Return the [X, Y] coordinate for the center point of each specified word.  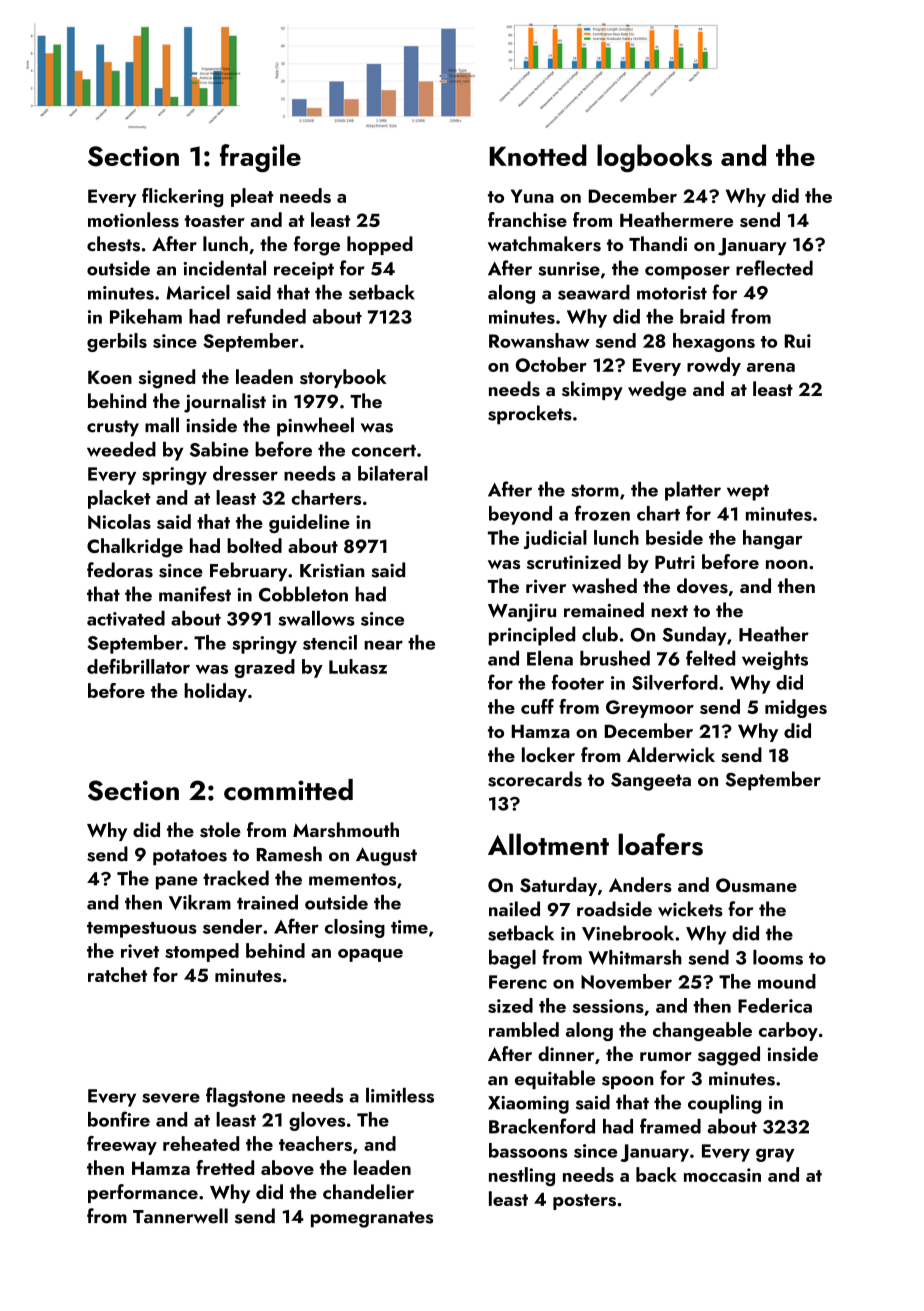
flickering [182, 197]
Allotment [548, 844]
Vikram [200, 902]
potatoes [190, 857]
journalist [225, 403]
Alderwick [671, 754]
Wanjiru [522, 613]
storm [595, 491]
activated [126, 618]
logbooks [654, 158]
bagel [512, 959]
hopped [380, 245]
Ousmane [756, 885]
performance [143, 1193]
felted [710, 658]
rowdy [714, 366]
